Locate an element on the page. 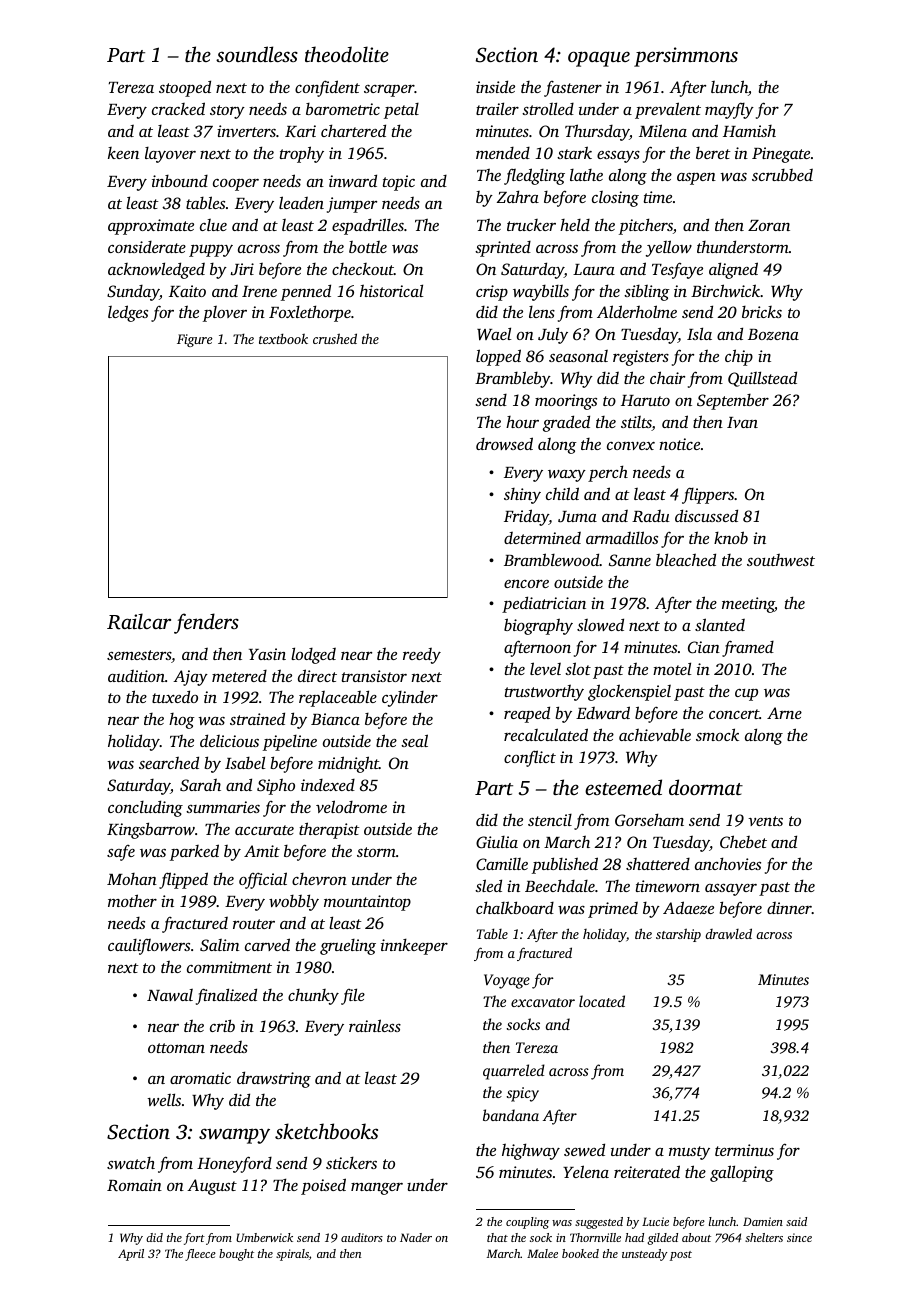 Image resolution: width=924 pixels, height=1308 pixels. Arne is located at coordinates (784, 713).
